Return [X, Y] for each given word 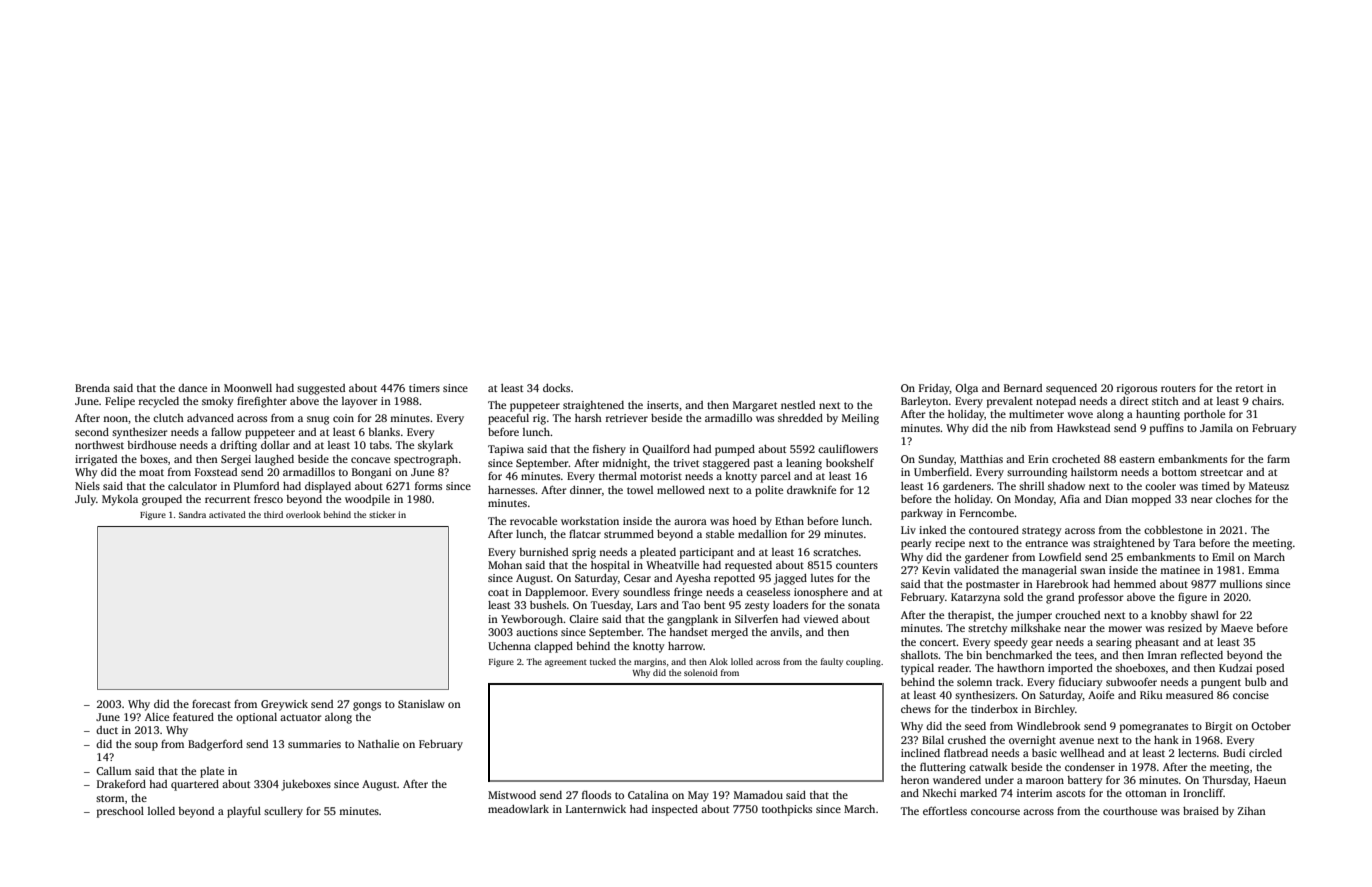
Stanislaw [421, 704]
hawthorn [1021, 668]
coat [498, 592]
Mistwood [512, 795]
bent [714, 605]
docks [556, 388]
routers [1178, 388]
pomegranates [1154, 728]
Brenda [92, 388]
